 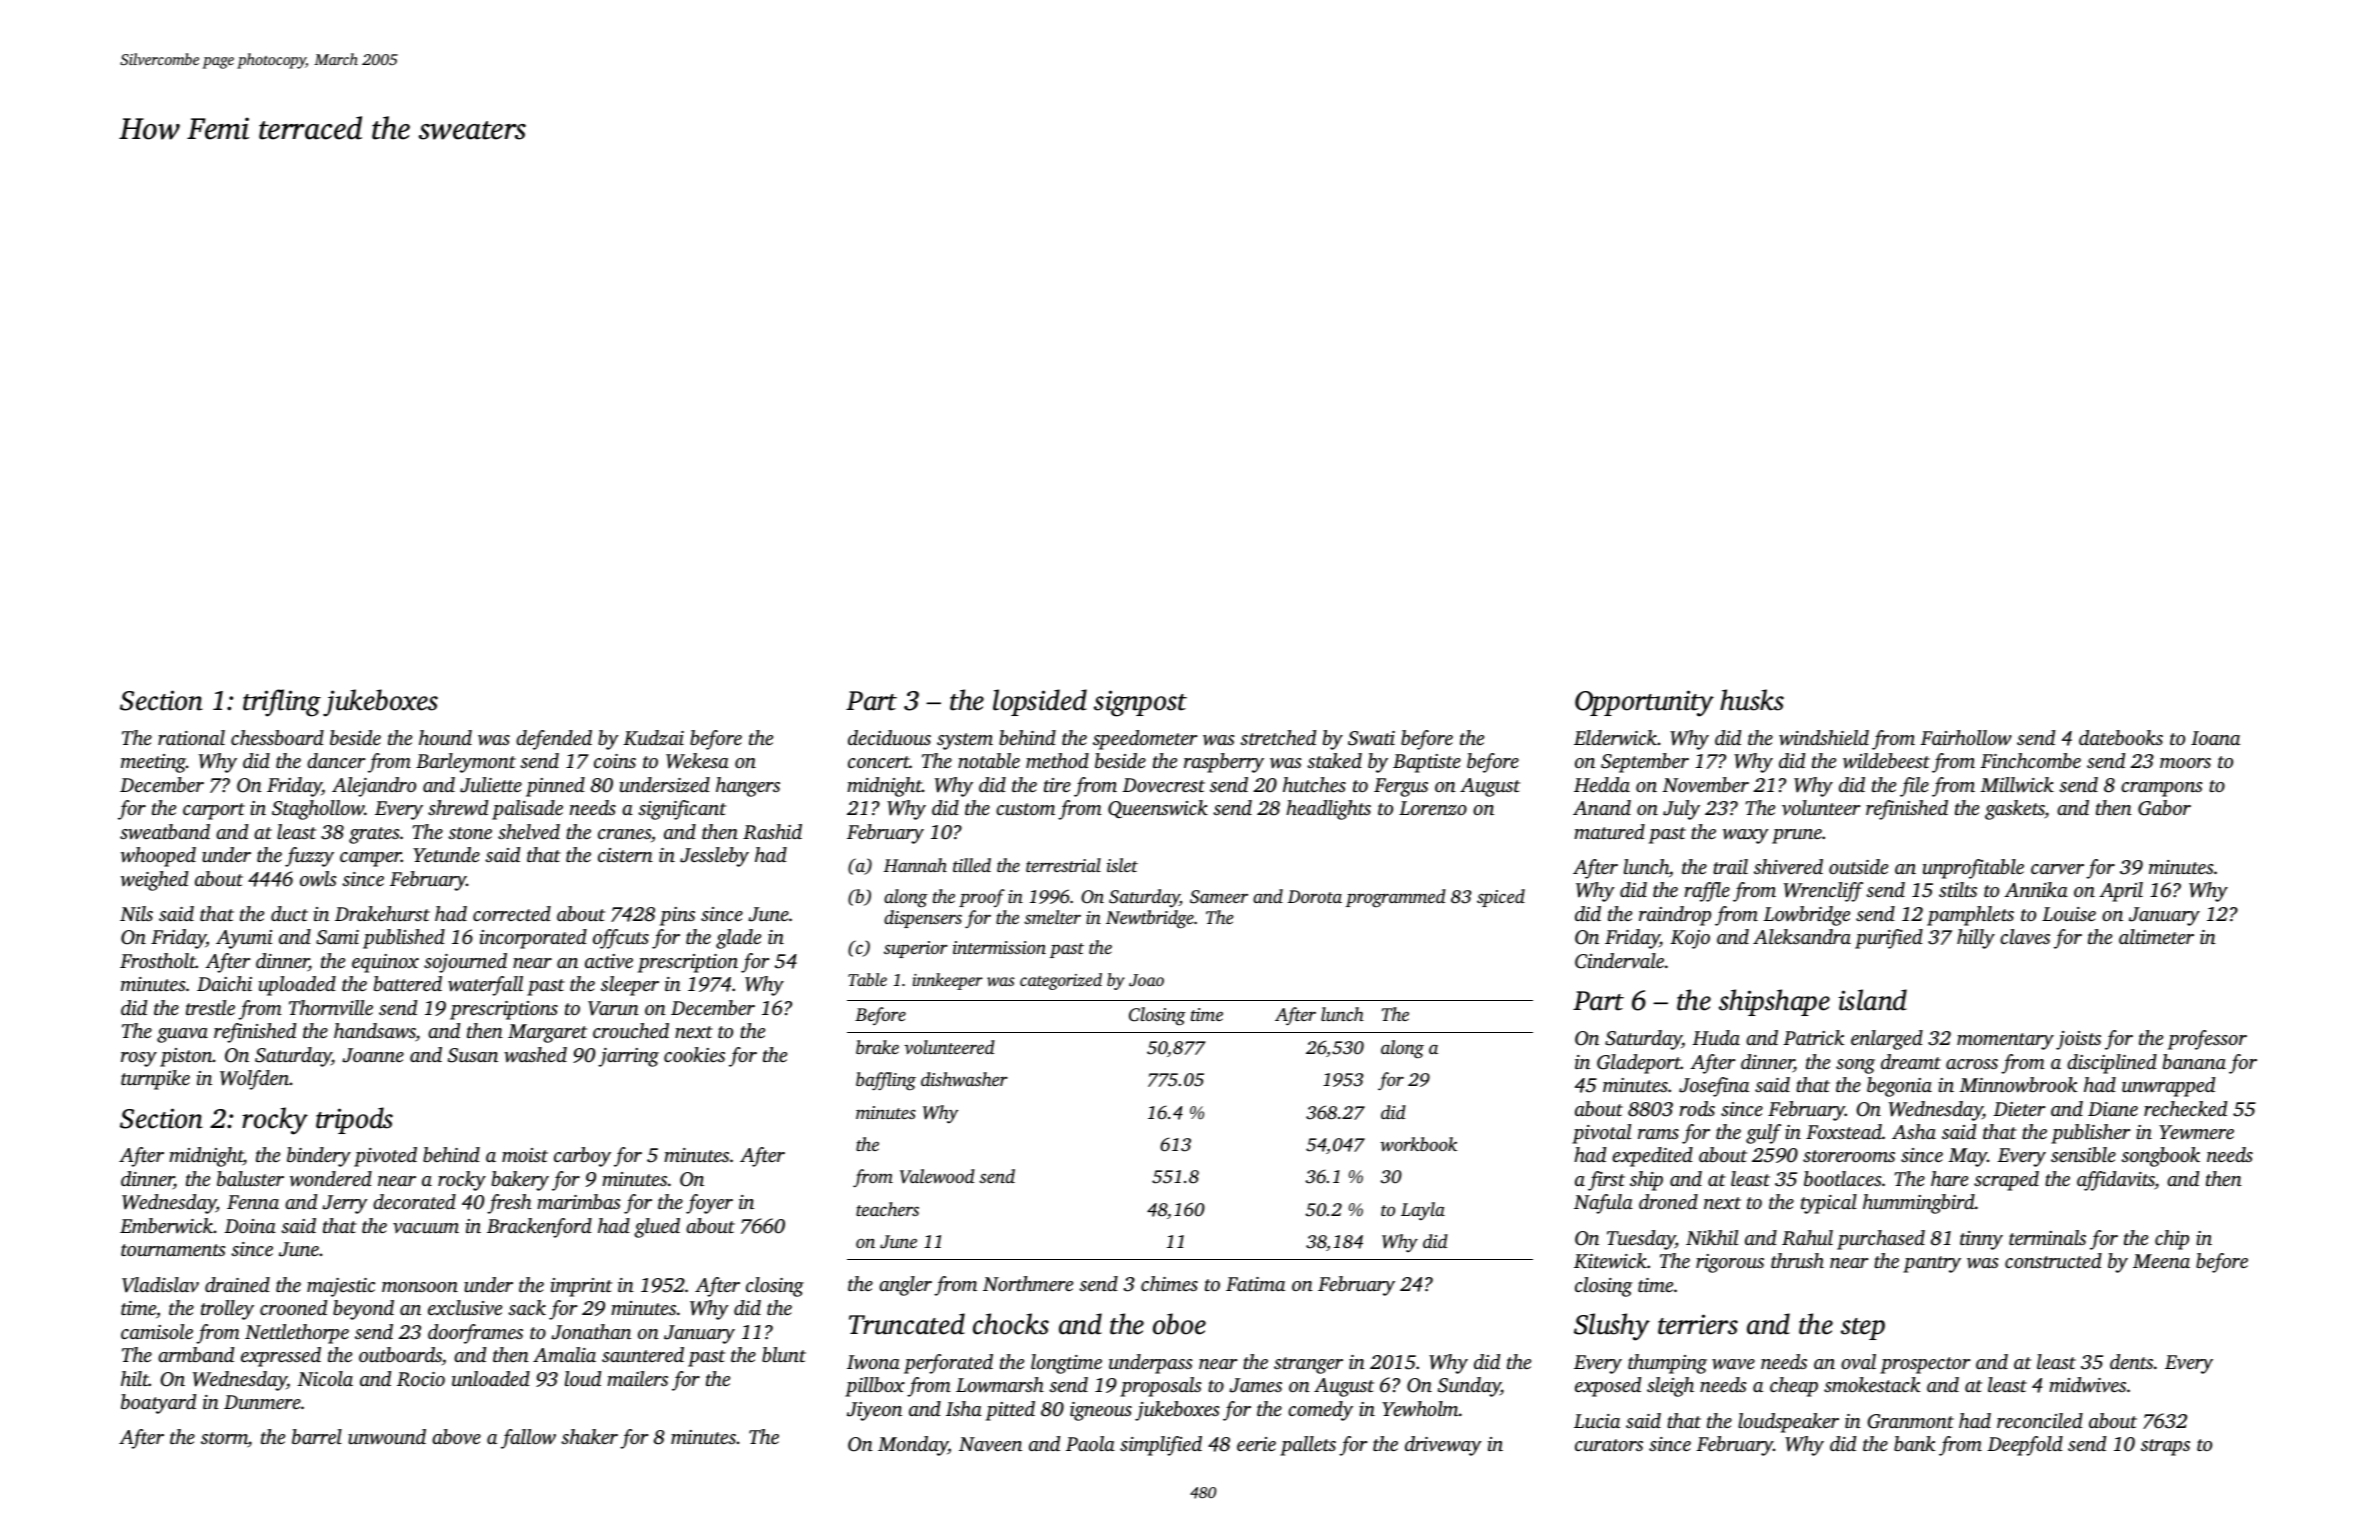 What do you see at coordinates (999, 947) in the screenshot?
I see `intermission` at bounding box center [999, 947].
